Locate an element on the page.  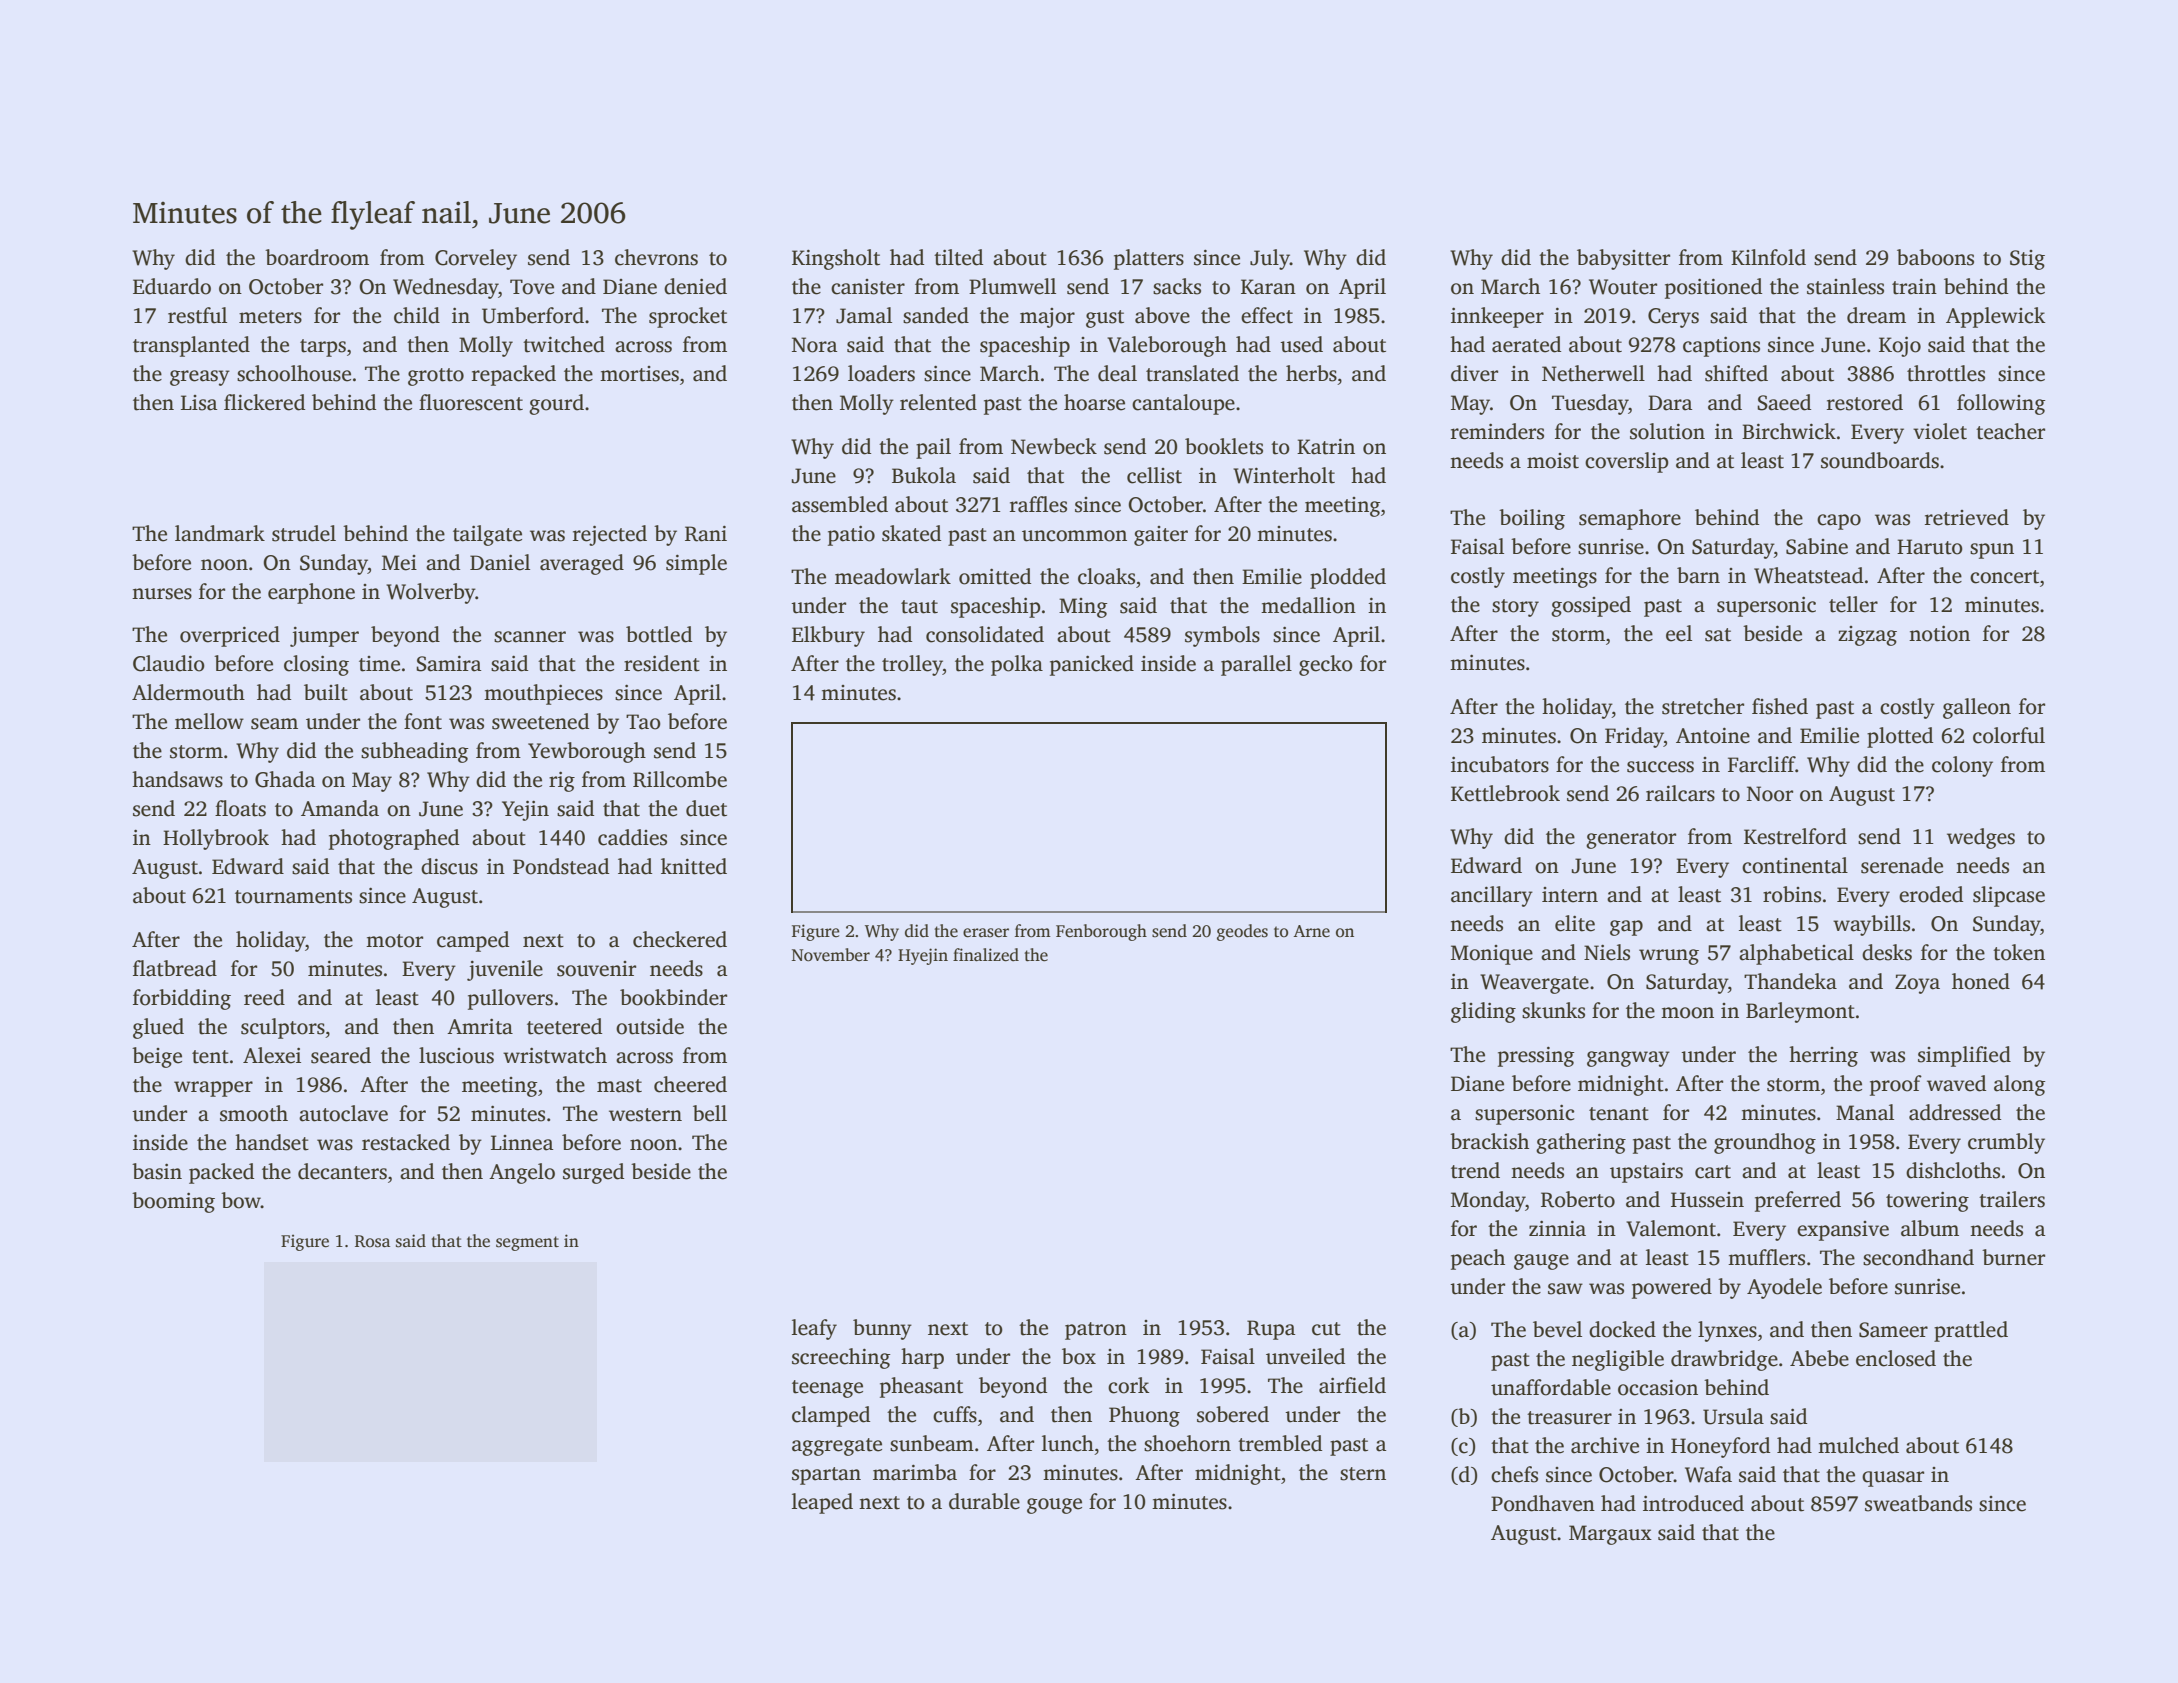
relented is located at coordinates (938, 402).
